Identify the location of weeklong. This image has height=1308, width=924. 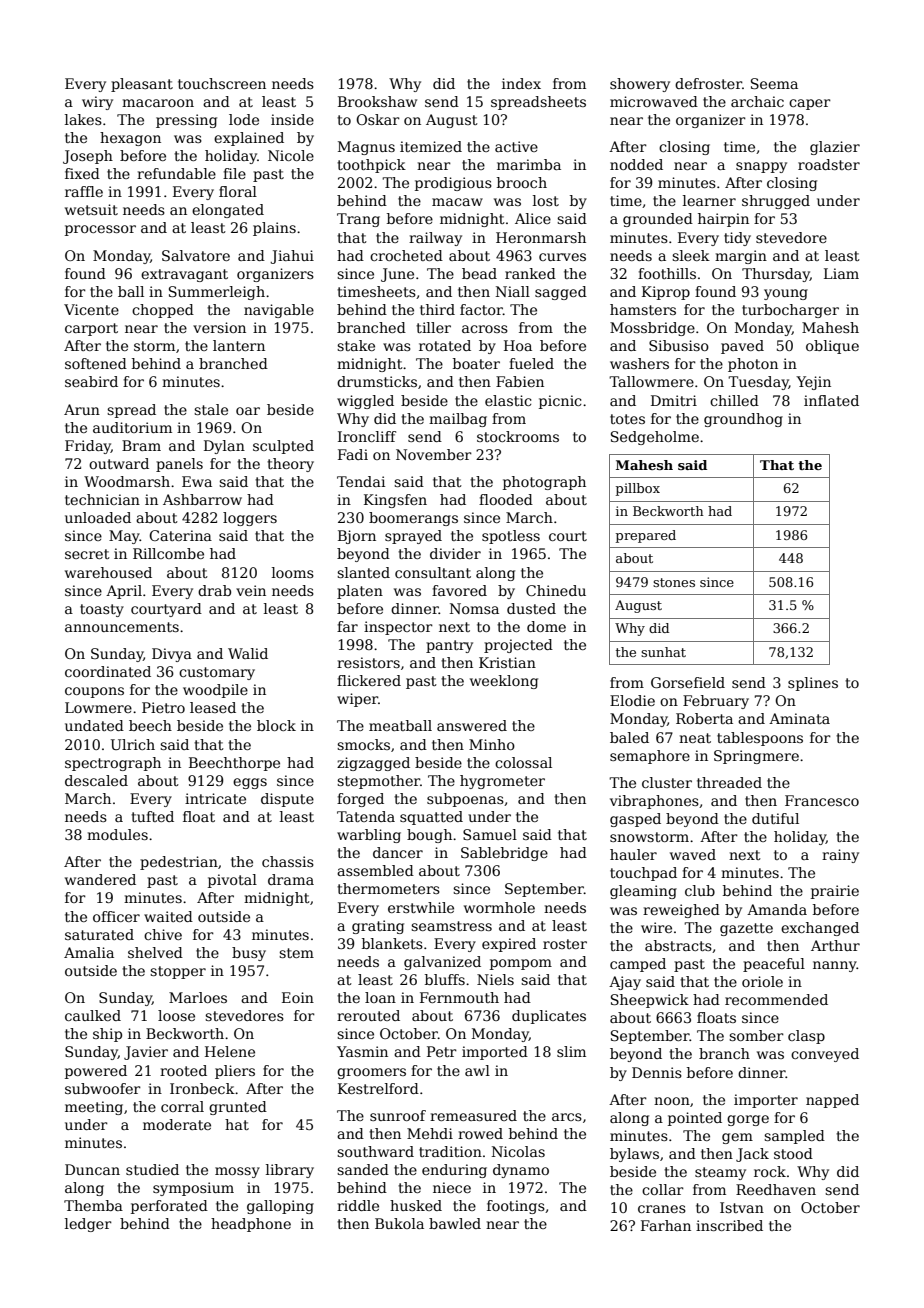
(504, 682).
